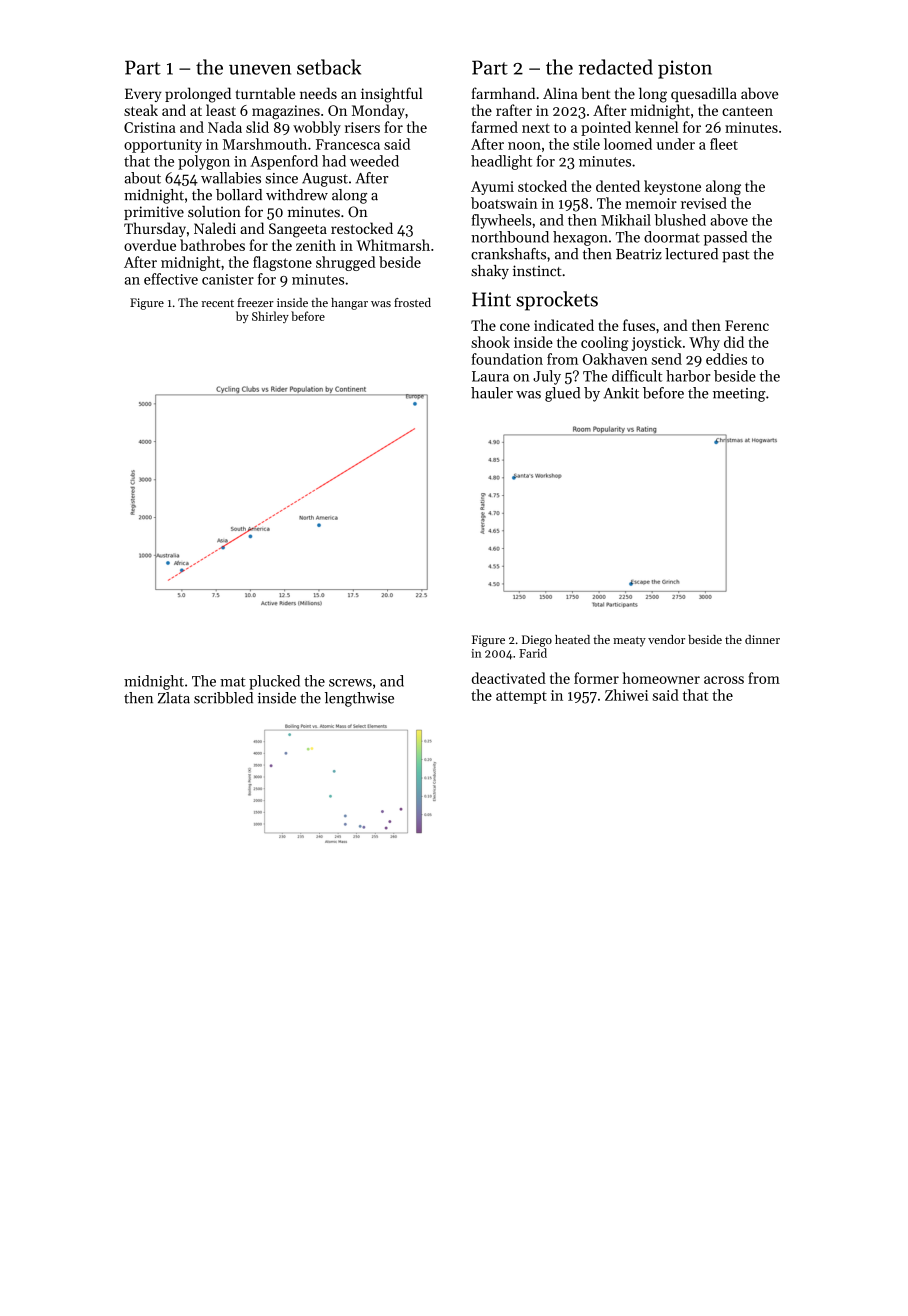 The image size is (908, 1316). Describe the element at coordinates (685, 69) in the screenshot. I see `piston` at that location.
